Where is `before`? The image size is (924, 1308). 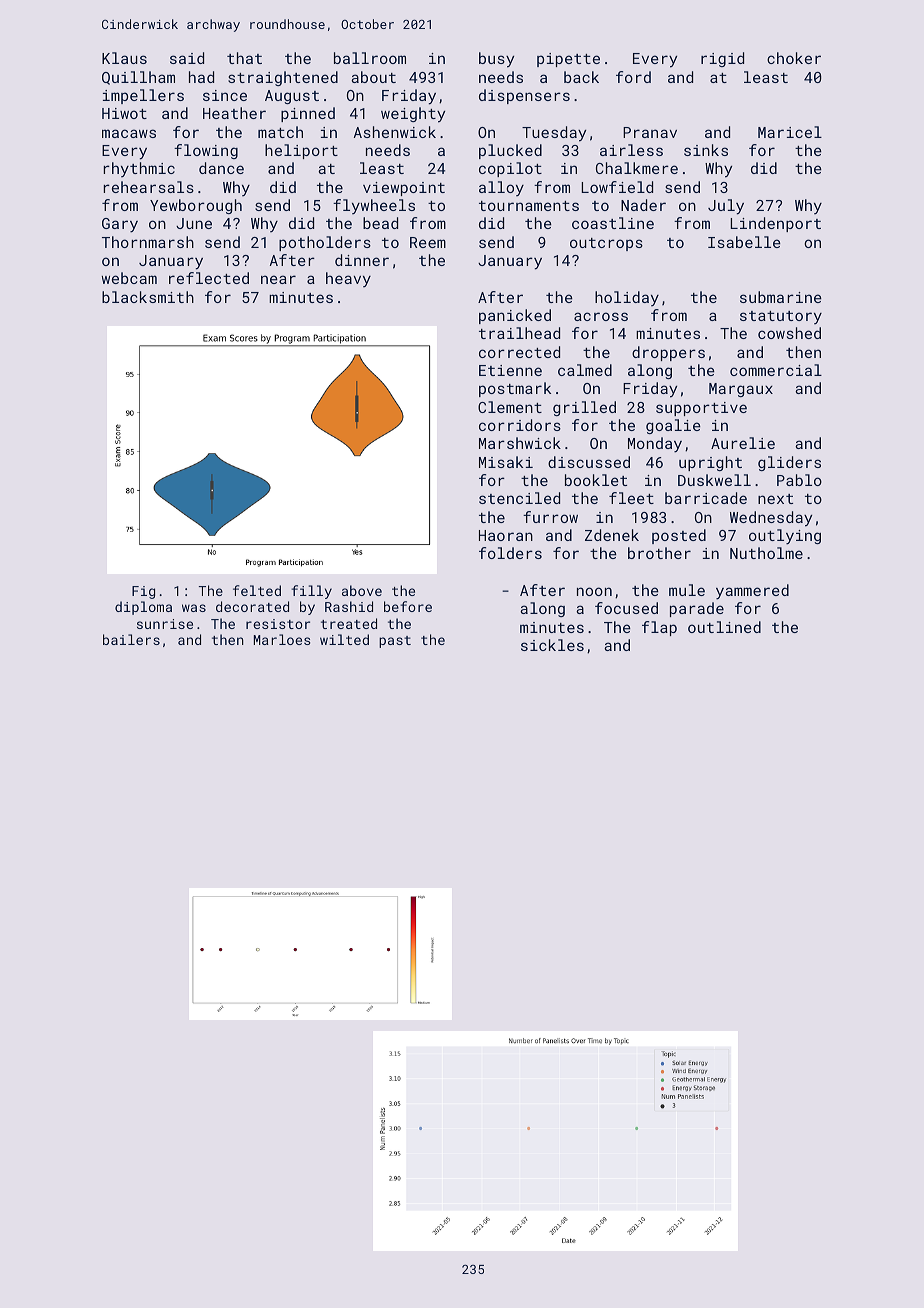 before is located at coordinates (408, 606).
